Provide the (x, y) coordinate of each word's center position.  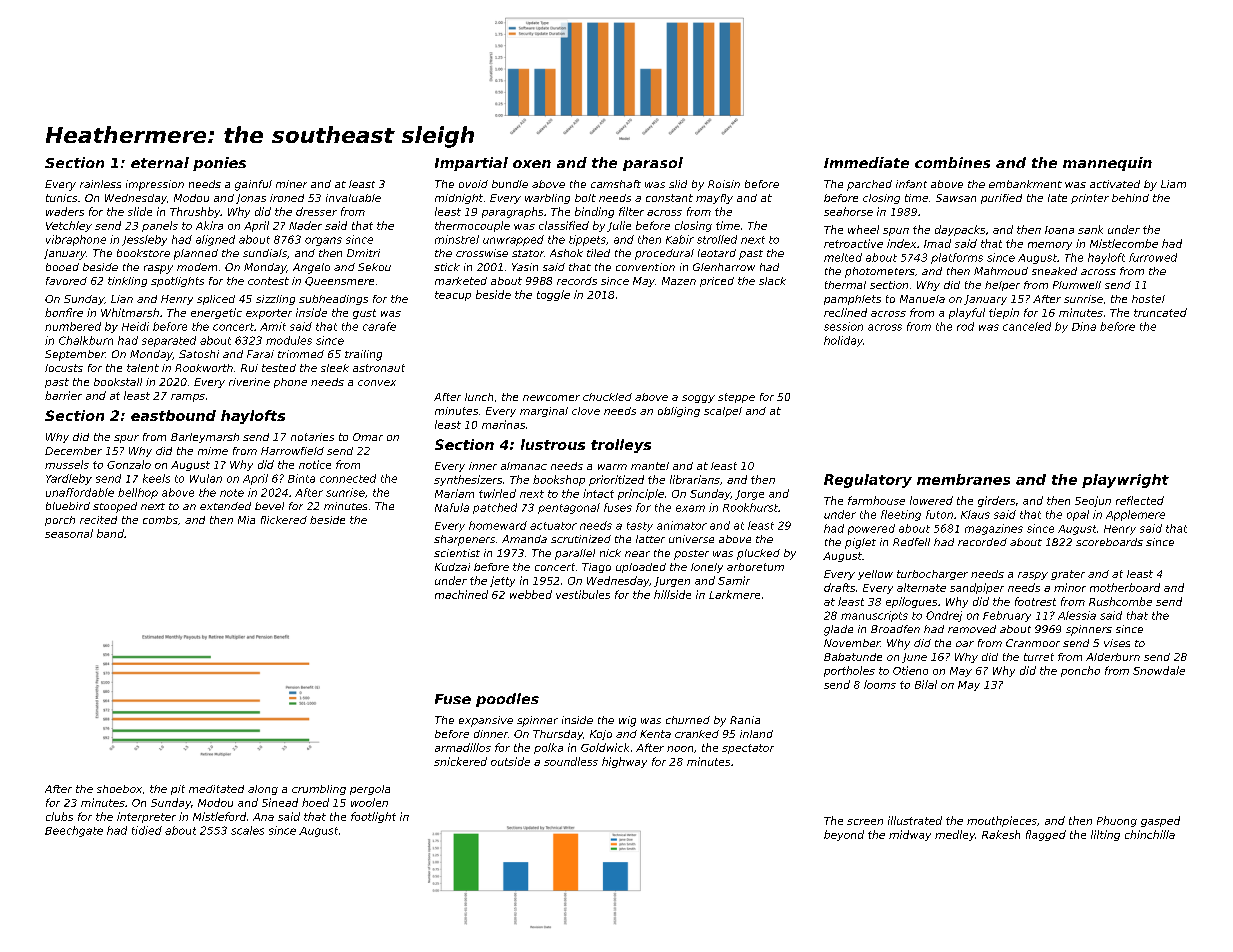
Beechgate (74, 831)
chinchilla (1150, 834)
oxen (532, 164)
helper (1002, 286)
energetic (216, 313)
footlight (373, 817)
